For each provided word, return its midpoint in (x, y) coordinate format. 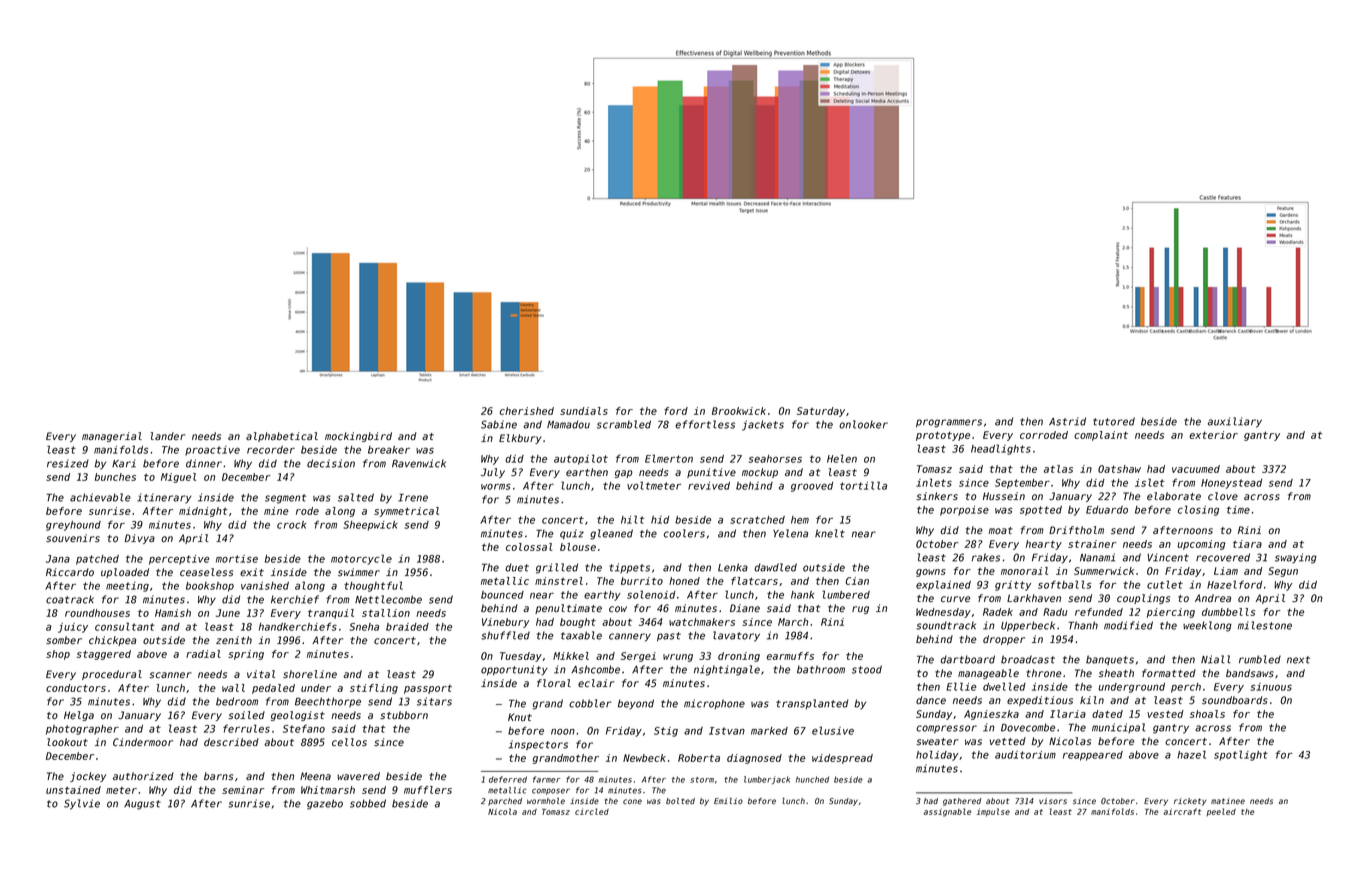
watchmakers (702, 622)
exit (252, 572)
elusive (833, 730)
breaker (389, 450)
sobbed (368, 803)
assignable (947, 812)
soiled (246, 715)
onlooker (863, 424)
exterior (1213, 435)
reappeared (1093, 756)
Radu (1055, 612)
